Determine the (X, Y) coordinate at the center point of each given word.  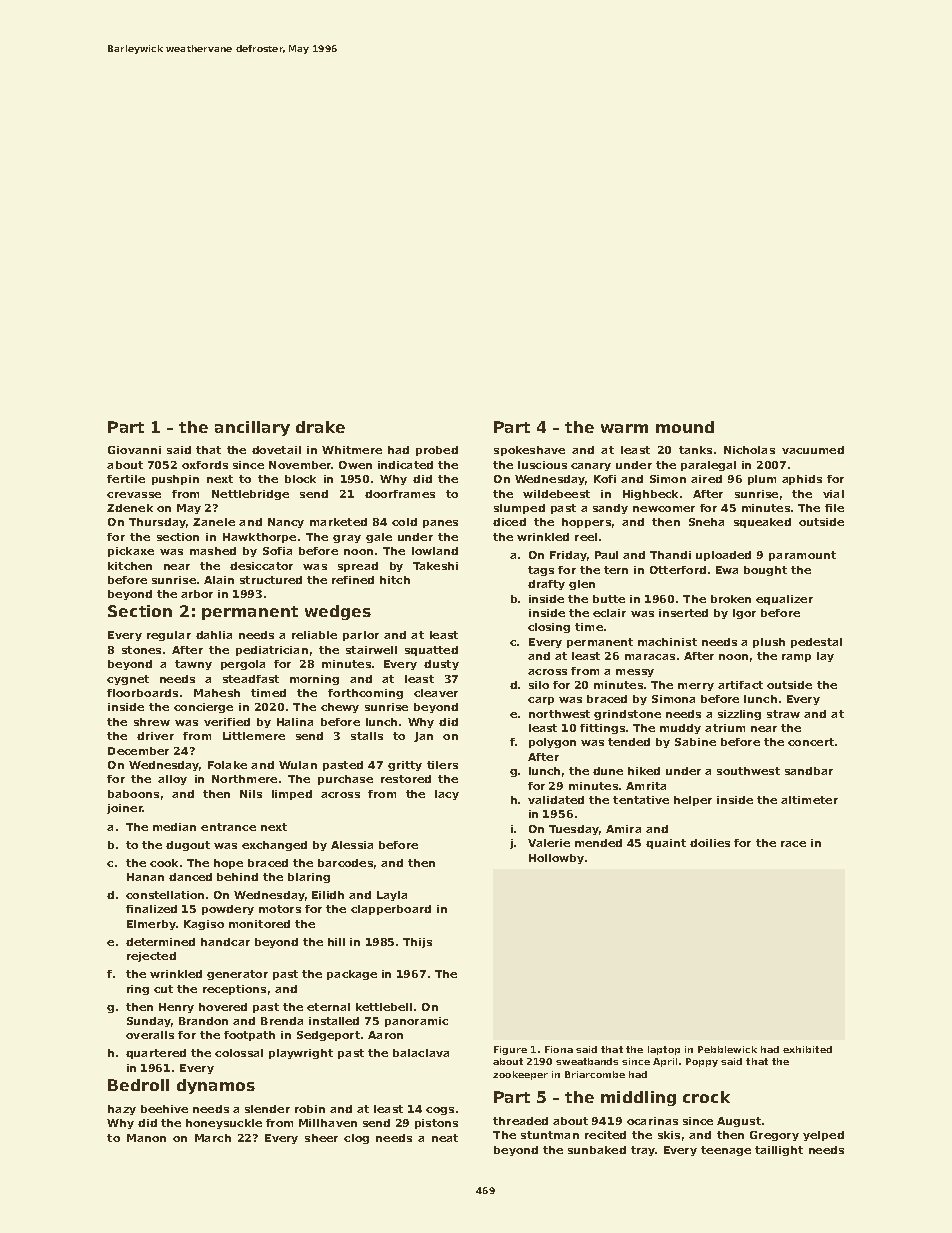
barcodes (345, 863)
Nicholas (749, 450)
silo (539, 685)
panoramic (416, 1022)
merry (696, 687)
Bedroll (138, 1085)
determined (160, 942)
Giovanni (134, 450)
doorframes (400, 494)
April (665, 1062)
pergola (243, 665)
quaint (666, 844)
